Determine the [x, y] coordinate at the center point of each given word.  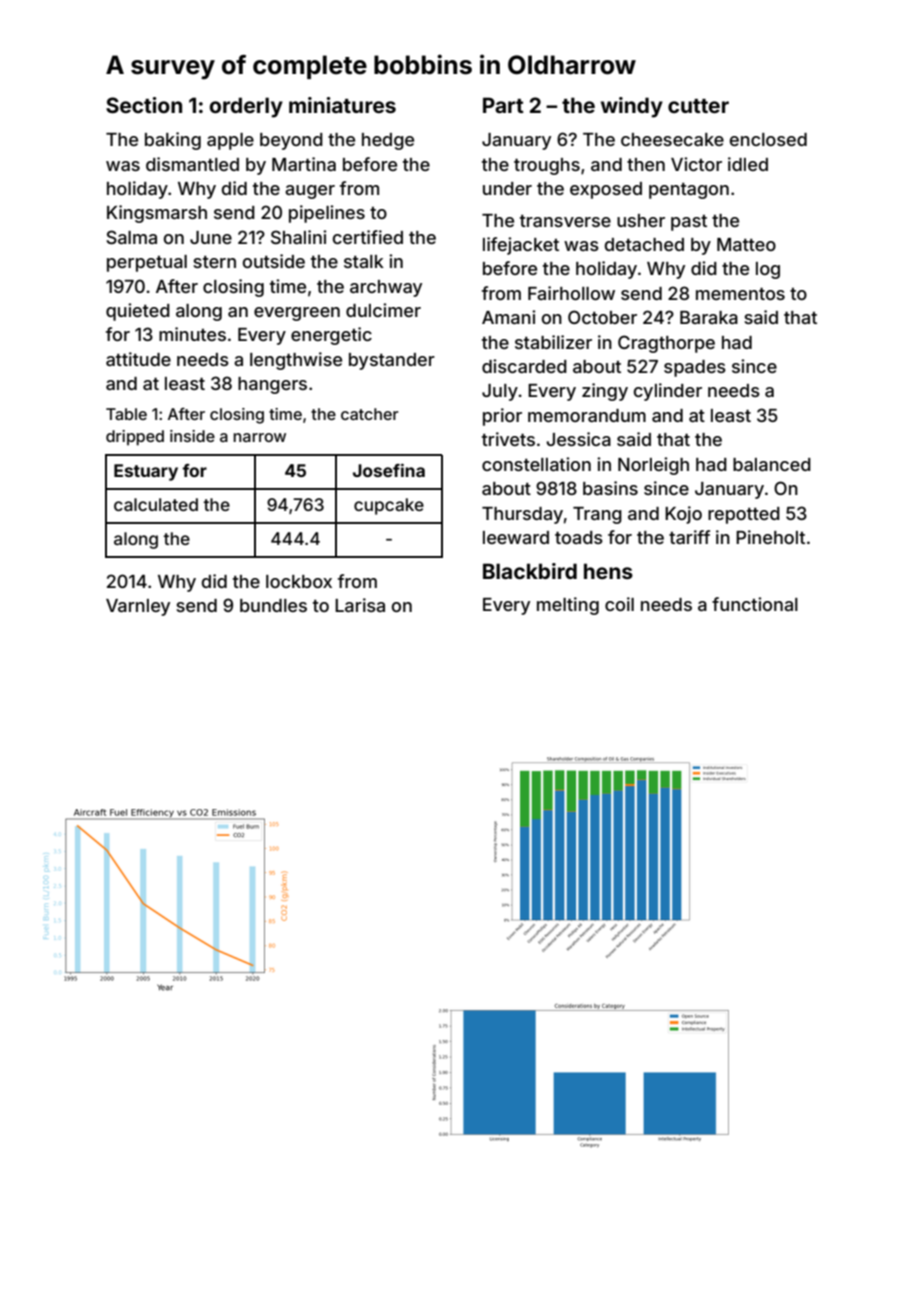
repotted [744, 515]
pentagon [689, 191]
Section [144, 105]
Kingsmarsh [157, 214]
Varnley [138, 607]
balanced [772, 464]
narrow [259, 437]
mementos [740, 294]
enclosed [768, 139]
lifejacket [521, 246]
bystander [392, 361]
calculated [156, 504]
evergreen [297, 314]
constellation [536, 464]
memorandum [587, 415]
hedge [388, 141]
